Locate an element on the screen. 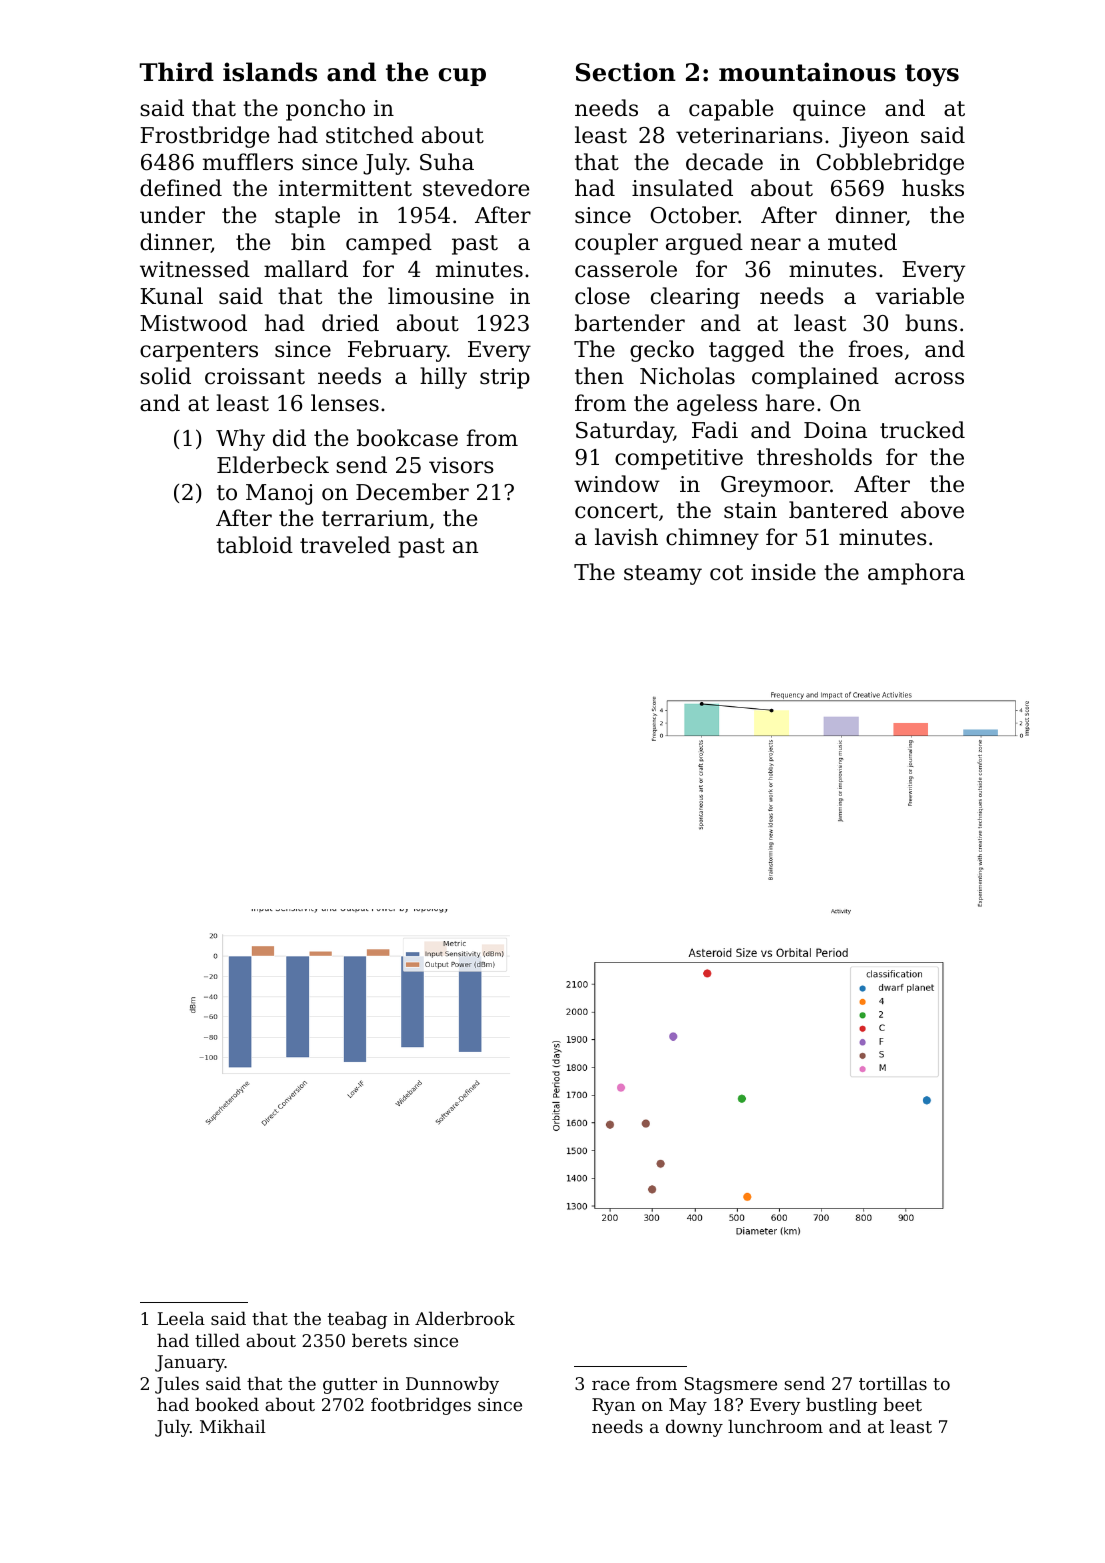 The image size is (1105, 1563). Suha is located at coordinates (447, 162).
